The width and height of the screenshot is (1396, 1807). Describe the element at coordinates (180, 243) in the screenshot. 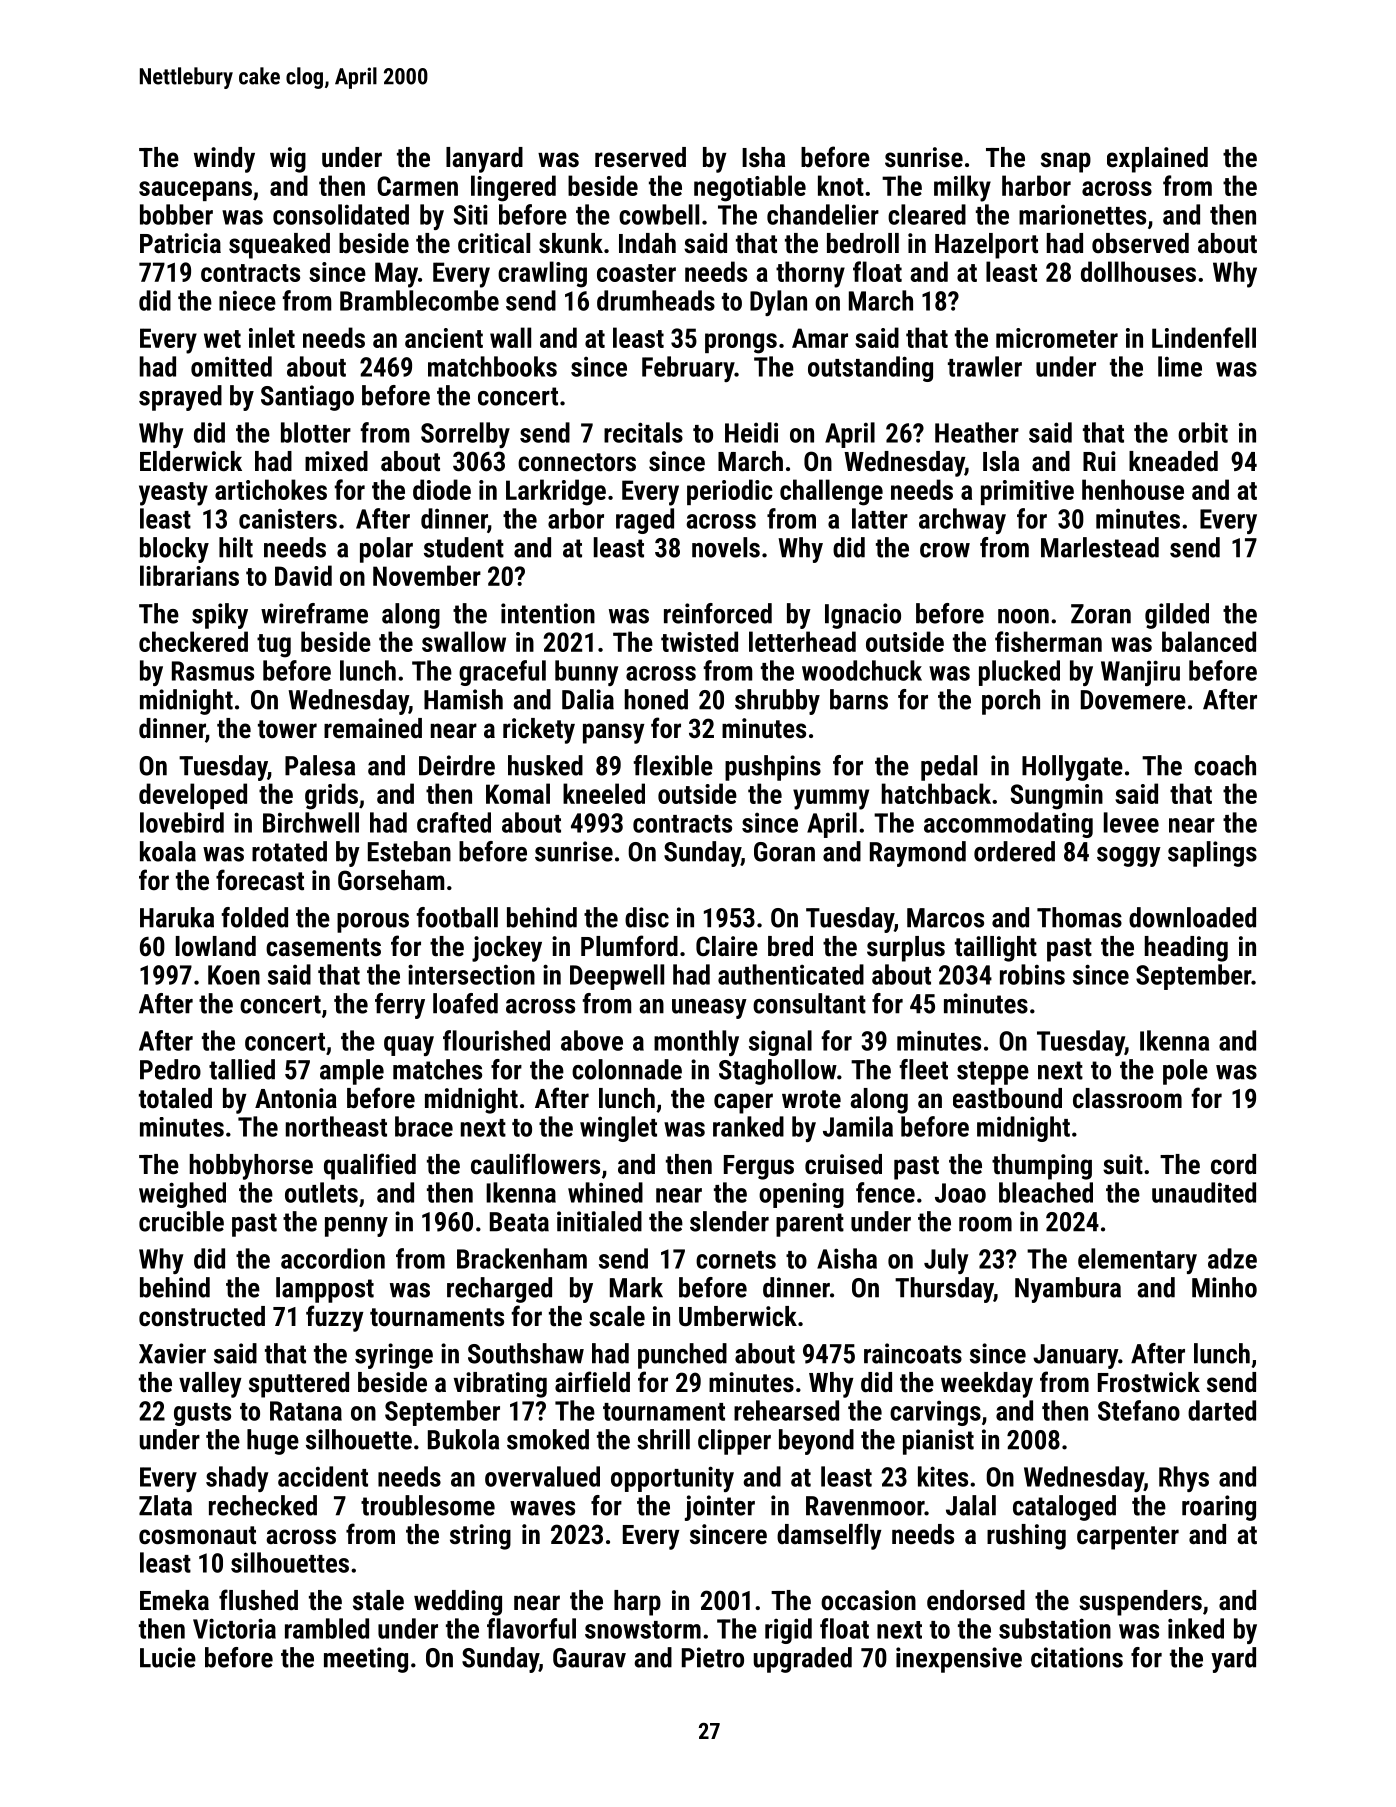

I see `Patricia` at that location.
